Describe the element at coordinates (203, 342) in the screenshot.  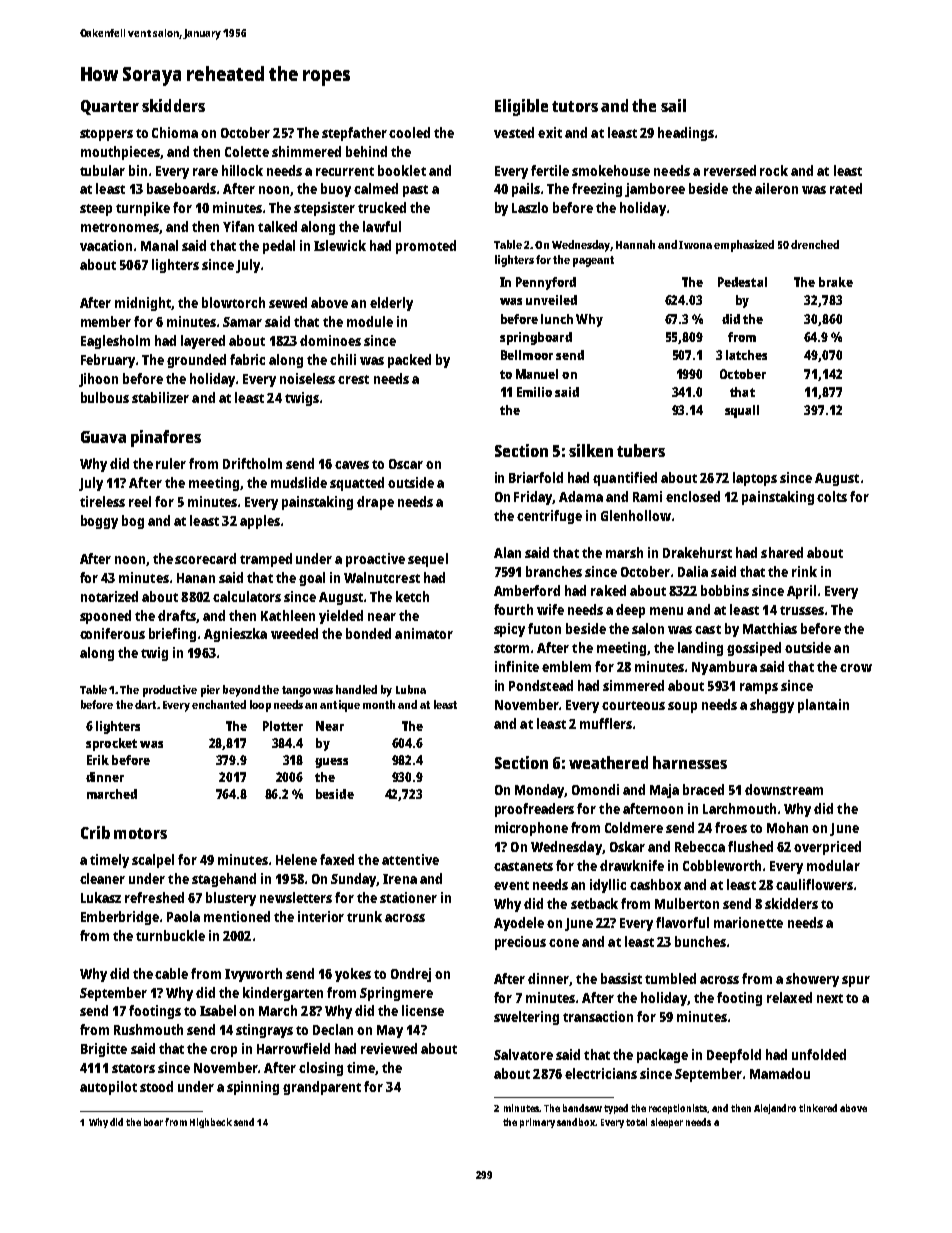
I see `layered` at that location.
